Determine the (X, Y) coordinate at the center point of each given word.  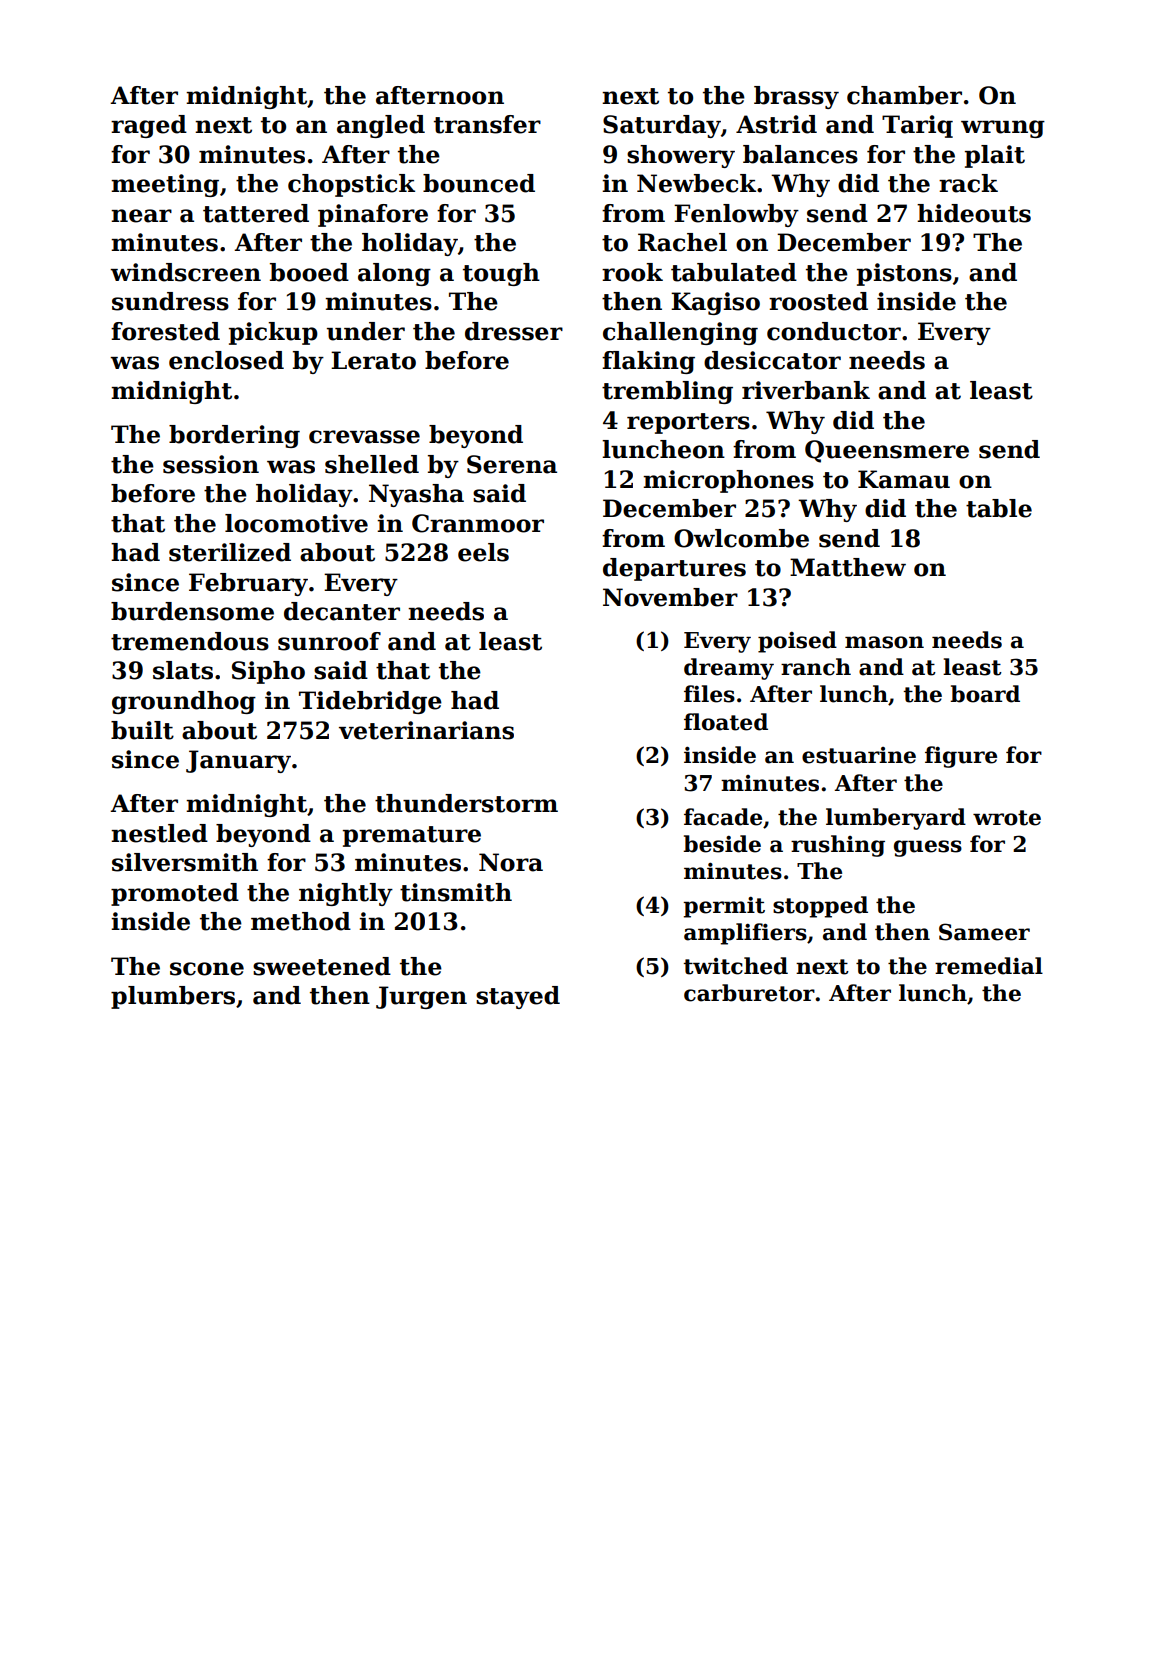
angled (381, 126)
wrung (1003, 129)
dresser (514, 331)
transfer (487, 124)
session (211, 464)
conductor (834, 331)
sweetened (322, 966)
